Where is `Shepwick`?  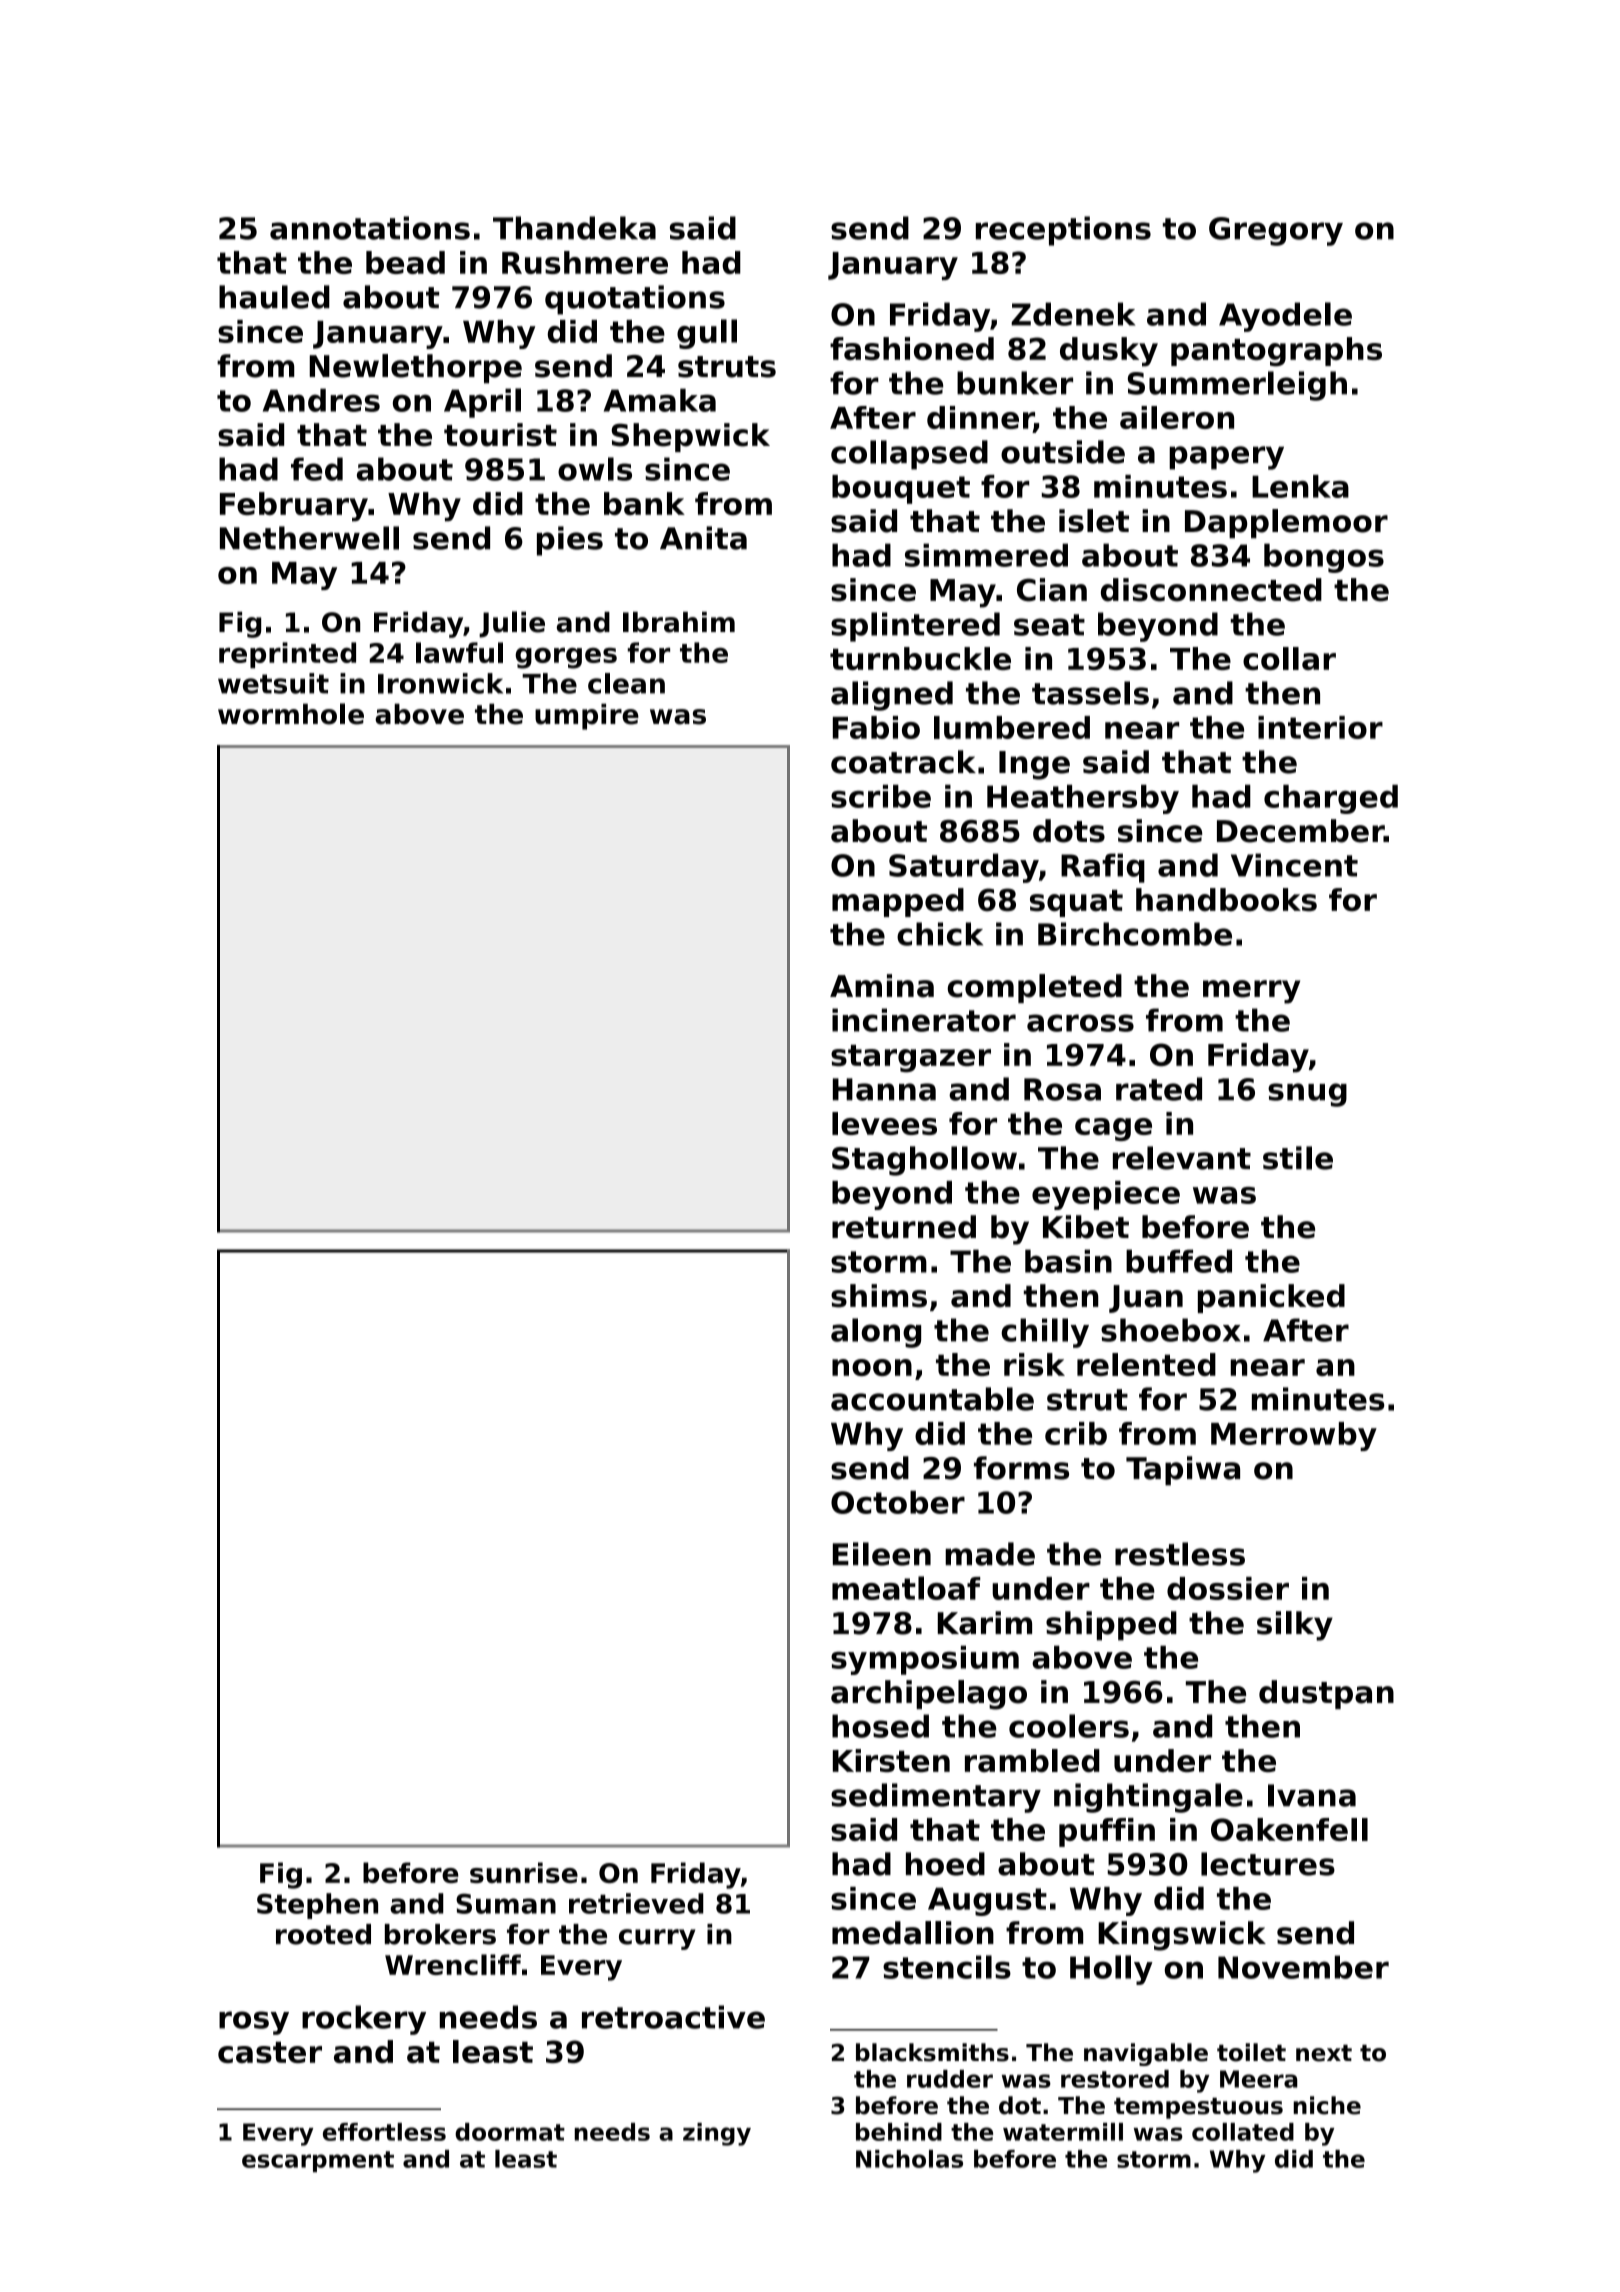
Shepwick is located at coordinates (690, 437).
